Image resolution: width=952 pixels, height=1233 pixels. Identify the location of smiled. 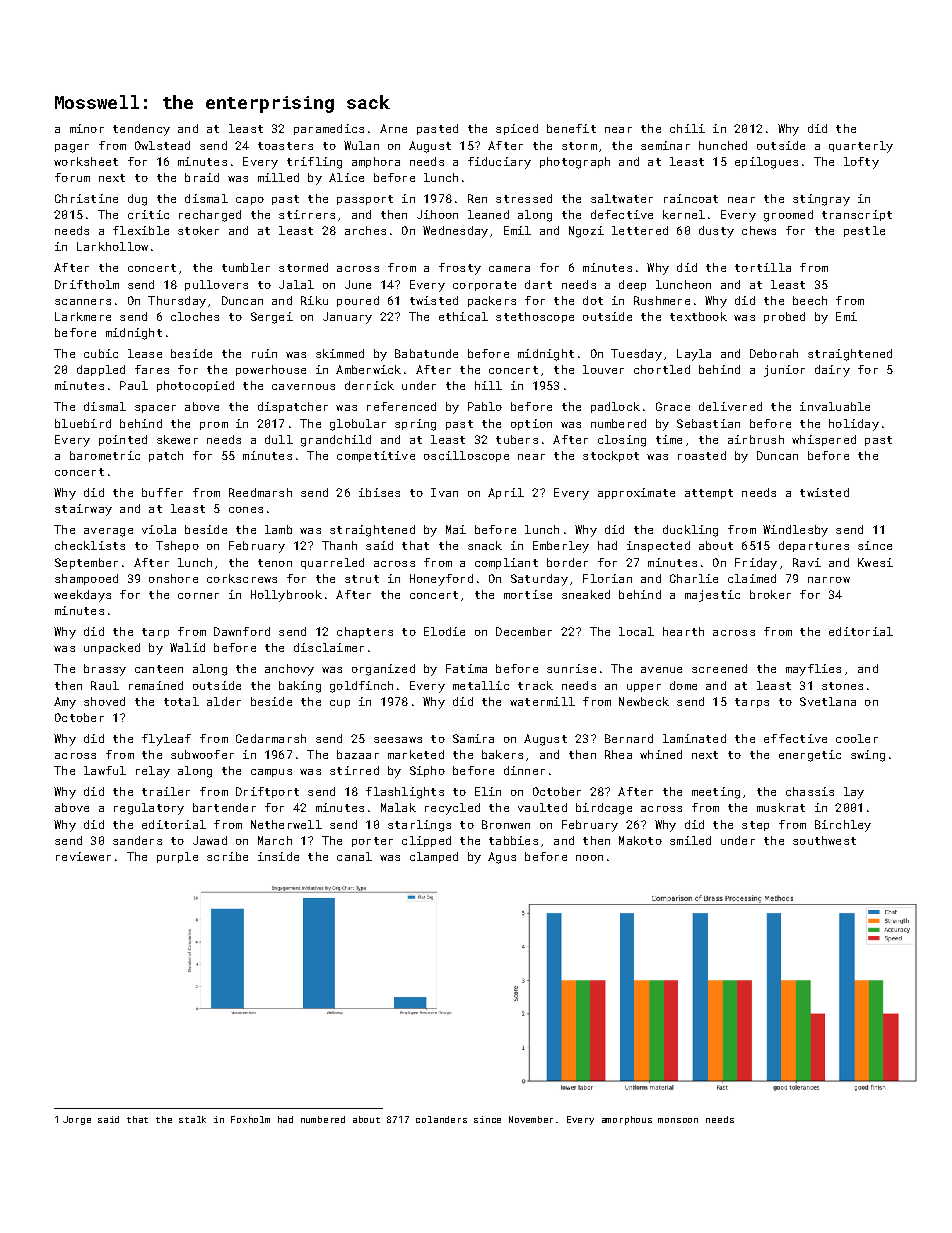
(690, 840).
